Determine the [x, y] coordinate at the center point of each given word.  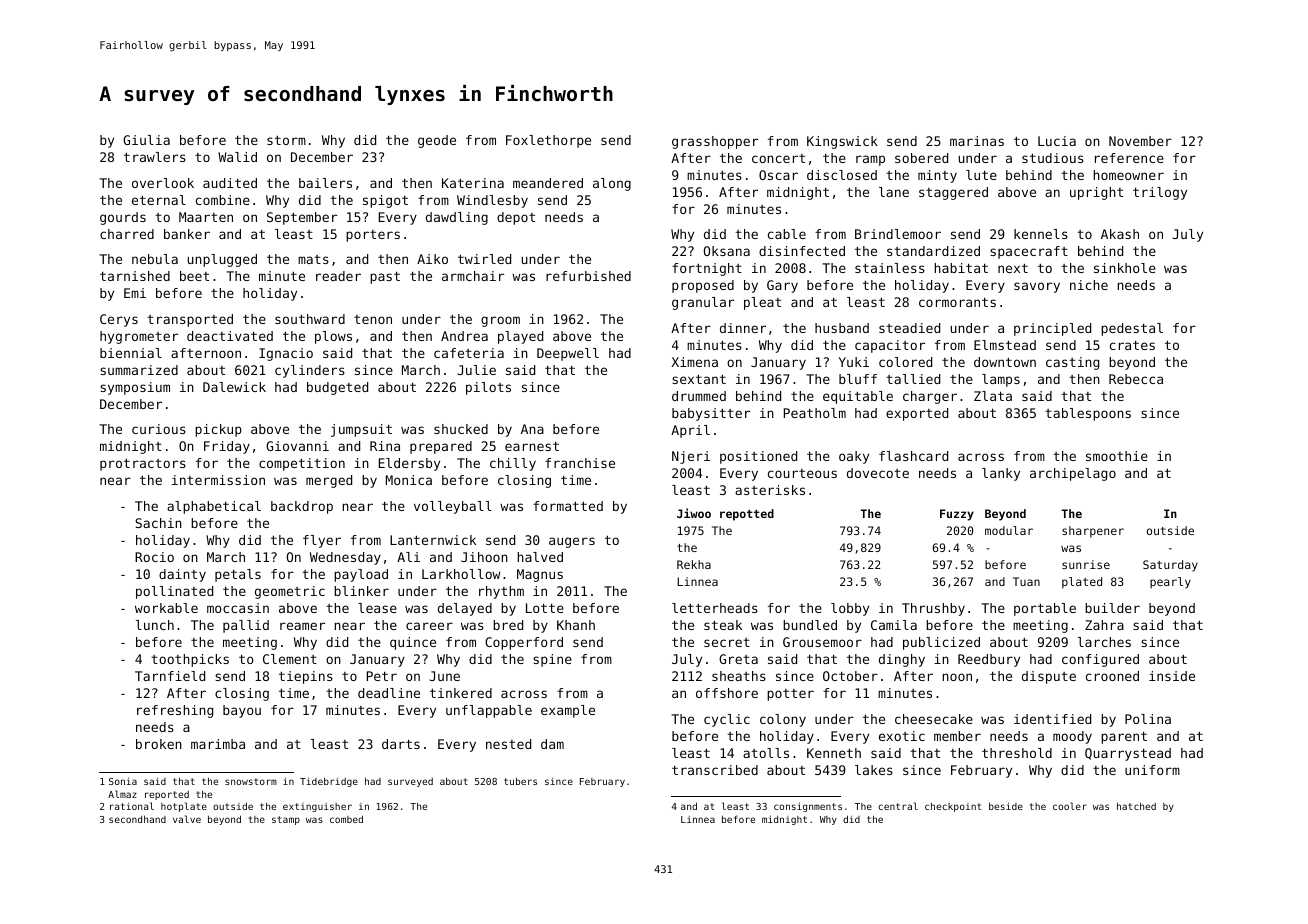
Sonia [123, 781]
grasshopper [715, 142]
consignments [808, 807]
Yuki [854, 362]
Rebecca [1136, 379]
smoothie [1117, 456]
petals [238, 575]
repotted [747, 515]
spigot [385, 201]
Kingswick [842, 142]
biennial [131, 353]
